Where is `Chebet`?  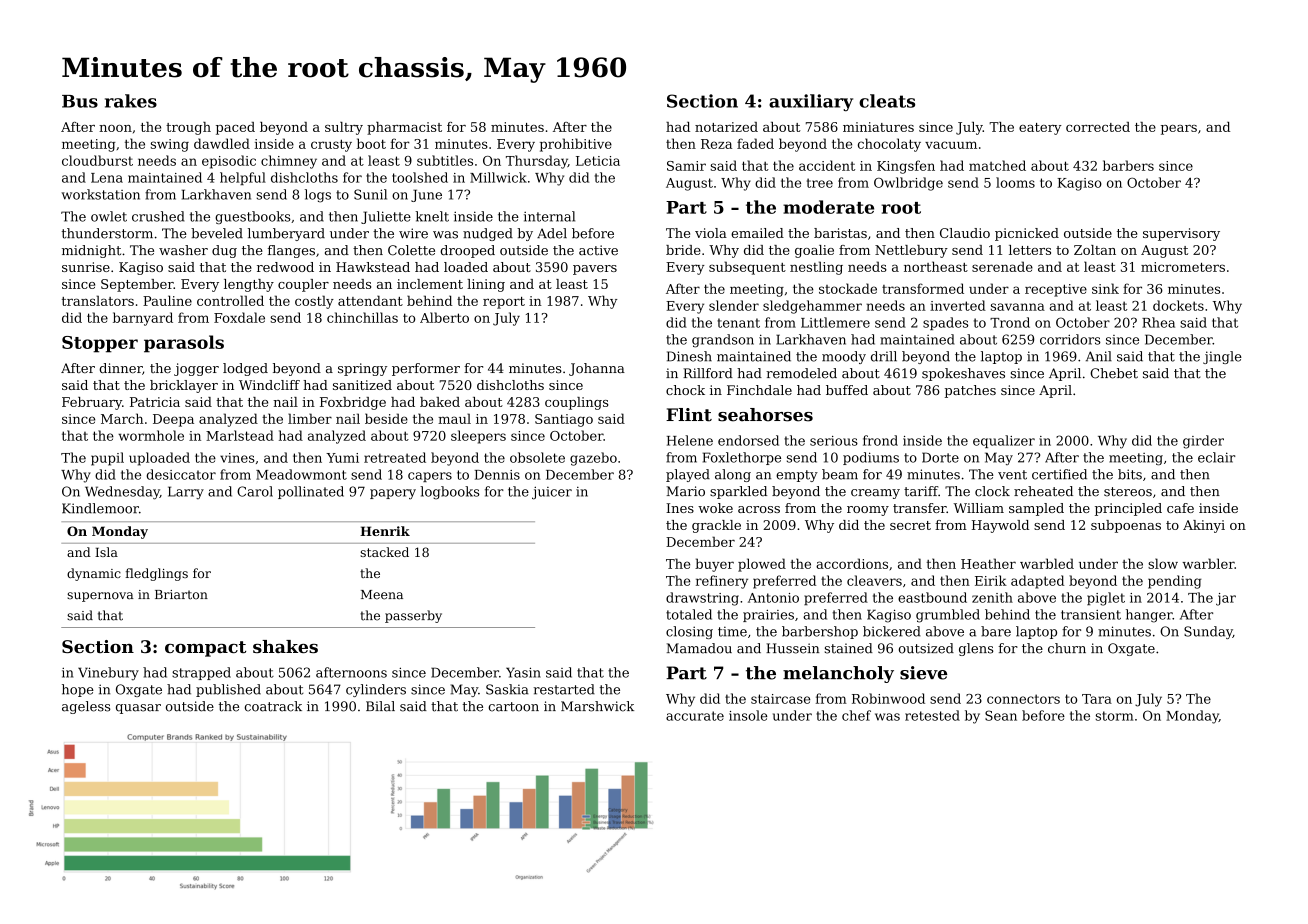
Chebet is located at coordinates (1114, 373).
